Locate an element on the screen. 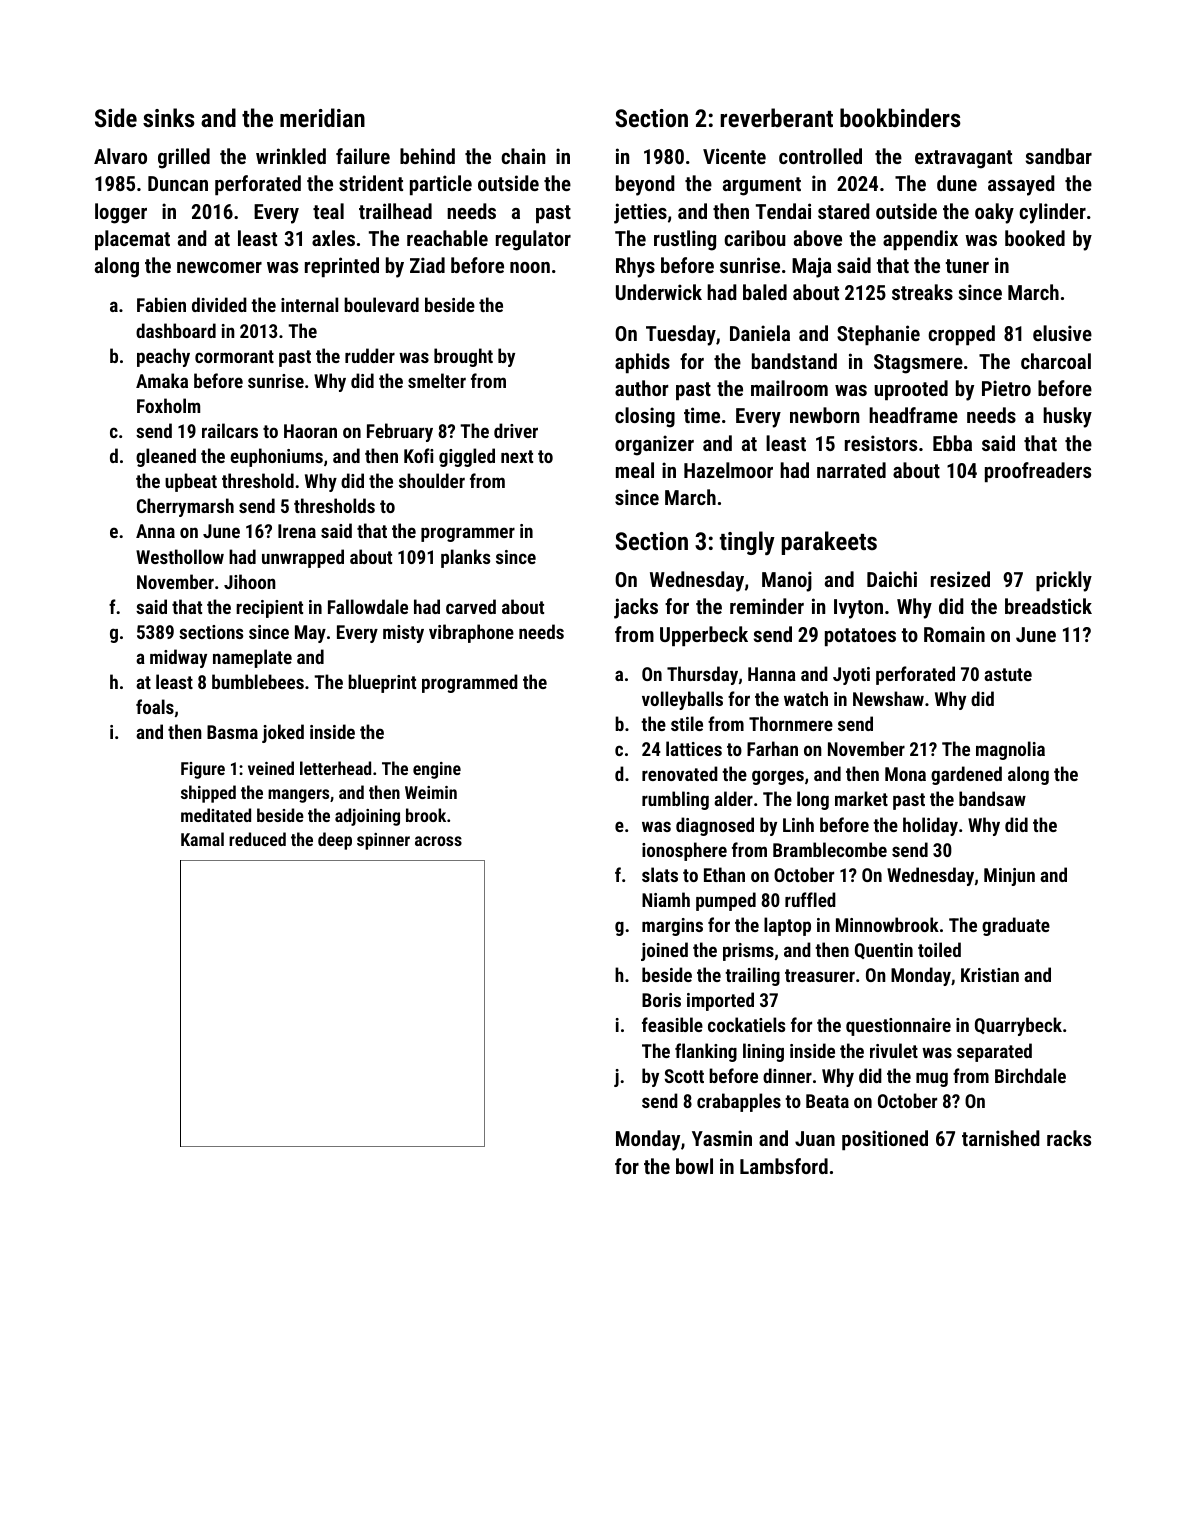 The width and height of the screenshot is (1186, 1535). reverberant is located at coordinates (776, 117).
